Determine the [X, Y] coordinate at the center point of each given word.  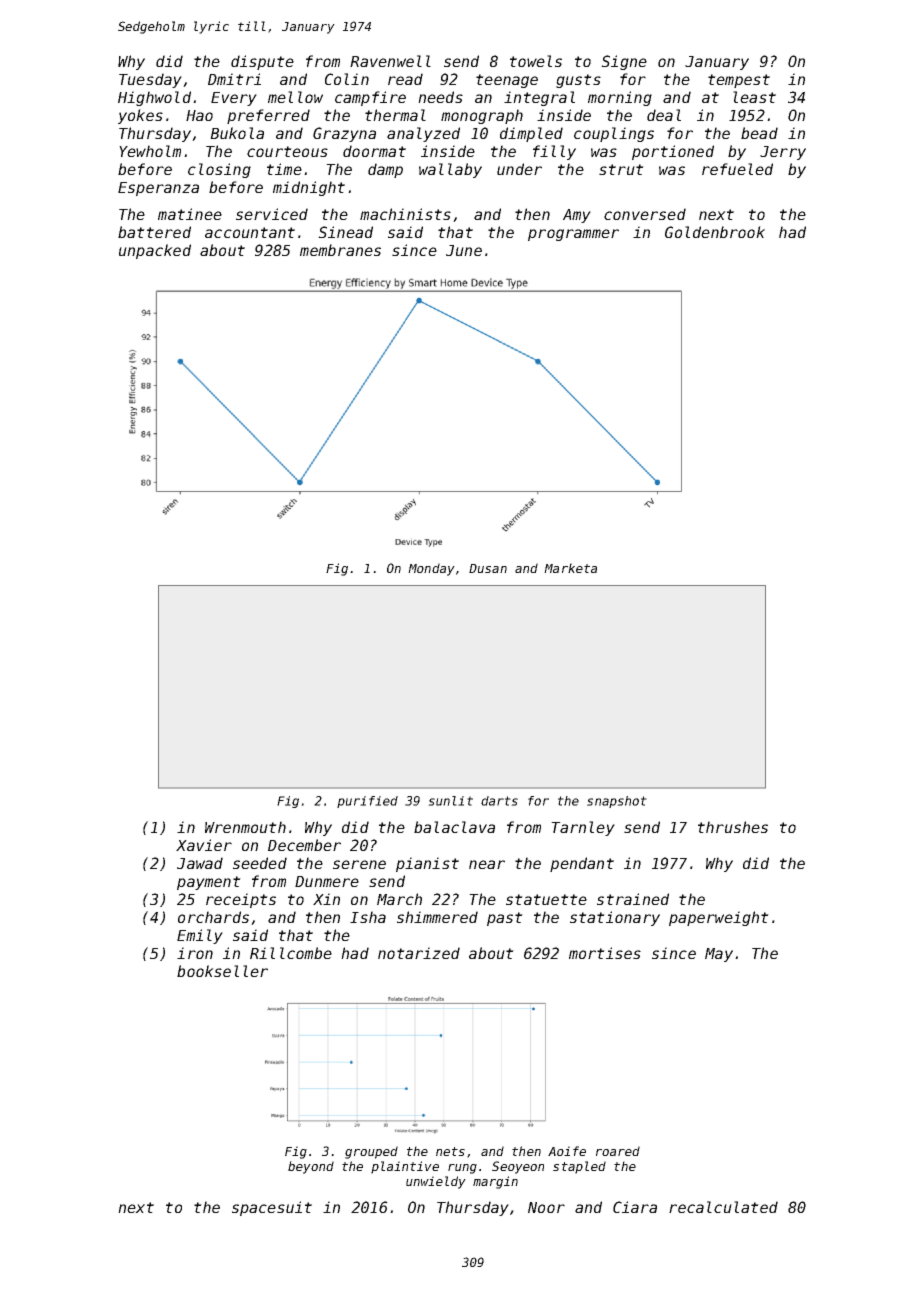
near [487, 864]
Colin [347, 79]
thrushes [733, 827]
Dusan [488, 568]
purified [367, 802]
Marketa [570, 568]
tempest [739, 81]
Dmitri [234, 79]
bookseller [222, 971]
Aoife [567, 1151]
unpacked [155, 251]
